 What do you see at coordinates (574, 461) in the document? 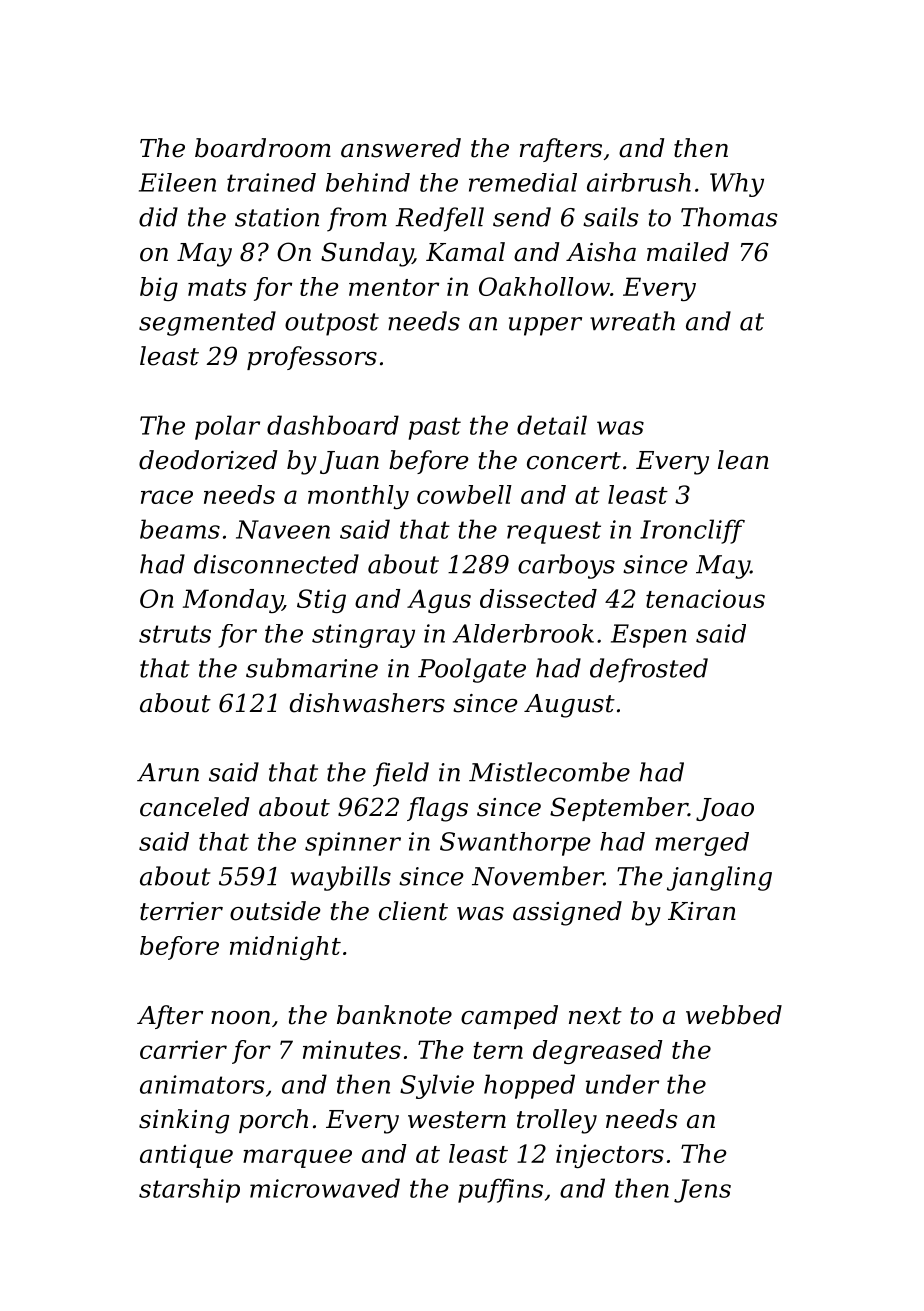
I see `concert` at bounding box center [574, 461].
